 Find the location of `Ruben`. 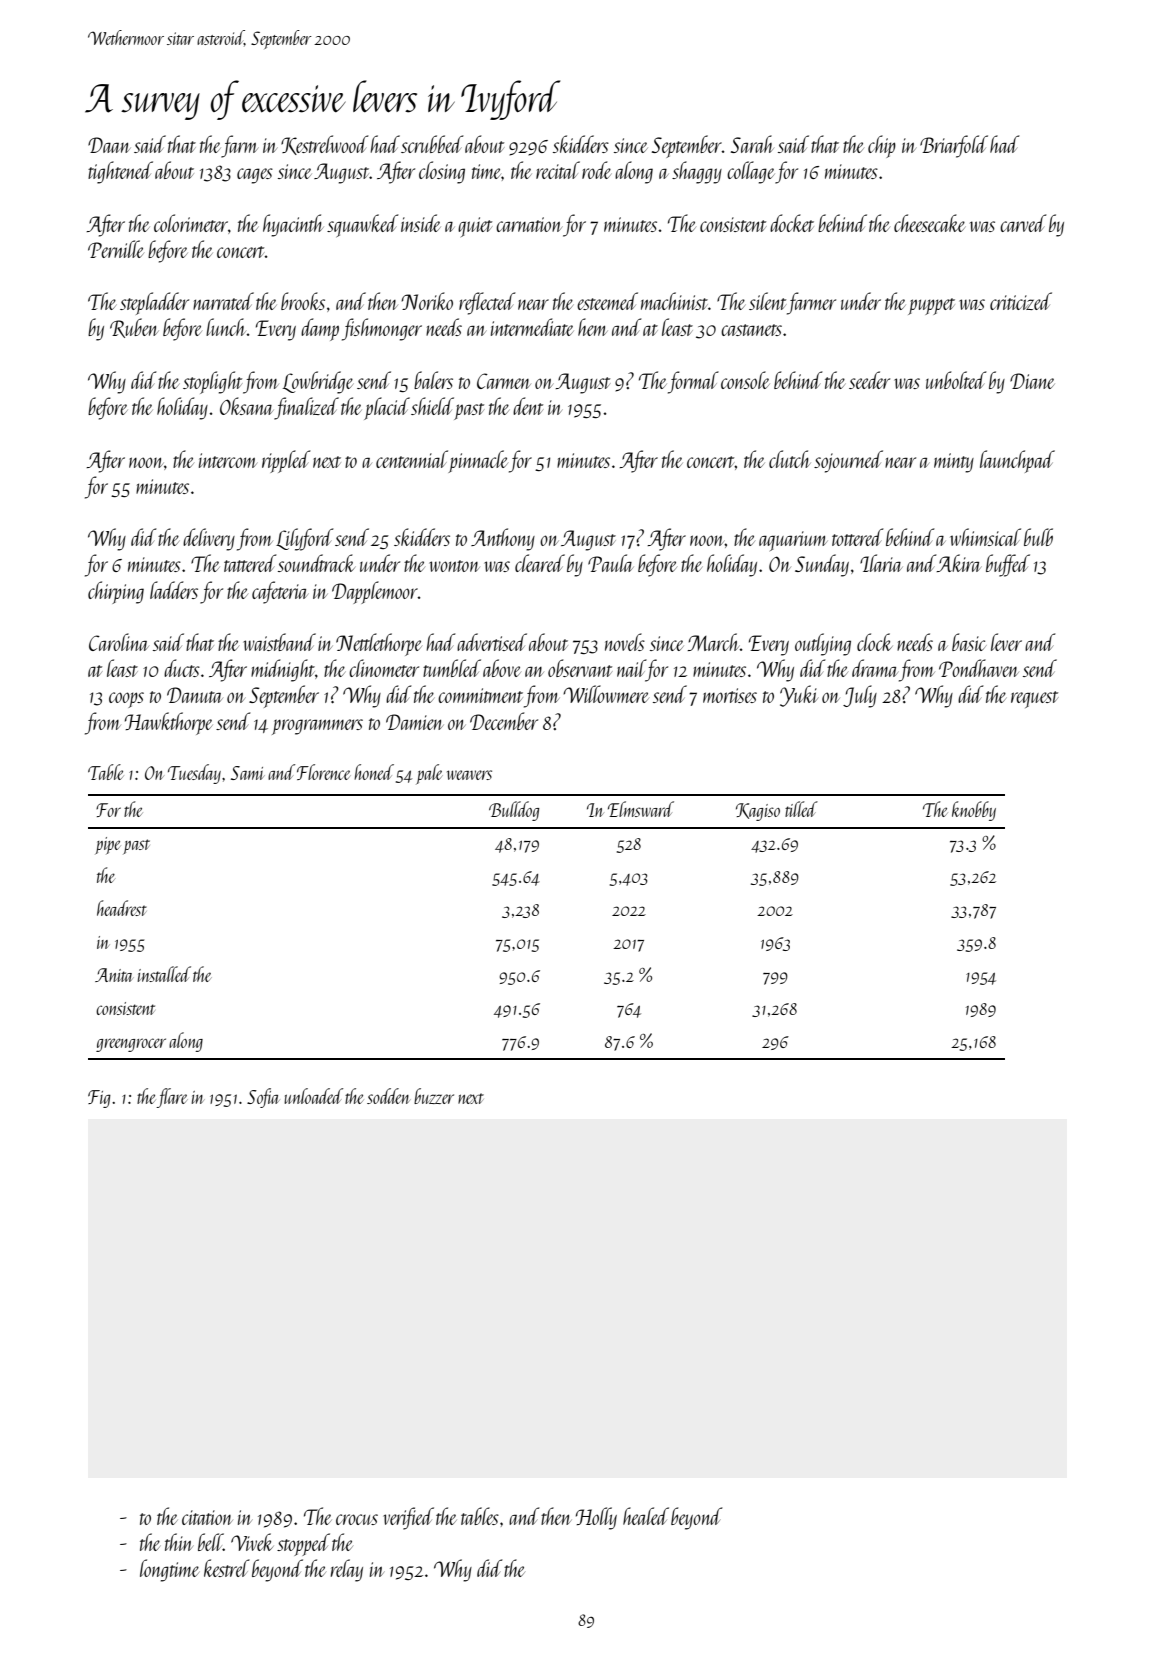

Ruben is located at coordinates (134, 328).
